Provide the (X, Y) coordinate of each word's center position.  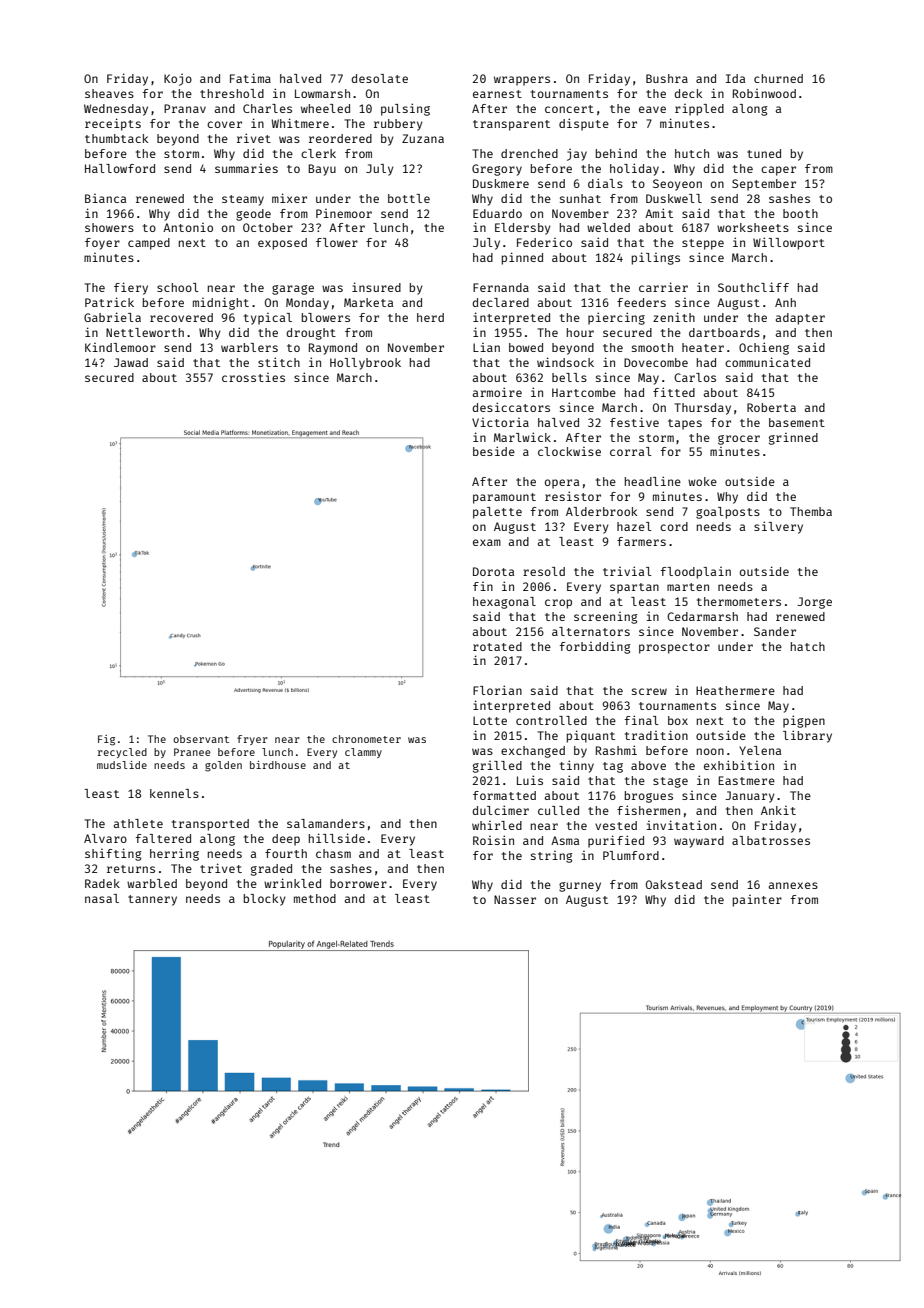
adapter (800, 319)
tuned (764, 153)
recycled (122, 753)
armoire (497, 392)
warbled (152, 883)
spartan (634, 588)
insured (376, 287)
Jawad (131, 362)
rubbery (398, 125)
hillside (337, 838)
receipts (113, 124)
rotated (497, 646)
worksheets (753, 227)
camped (149, 244)
